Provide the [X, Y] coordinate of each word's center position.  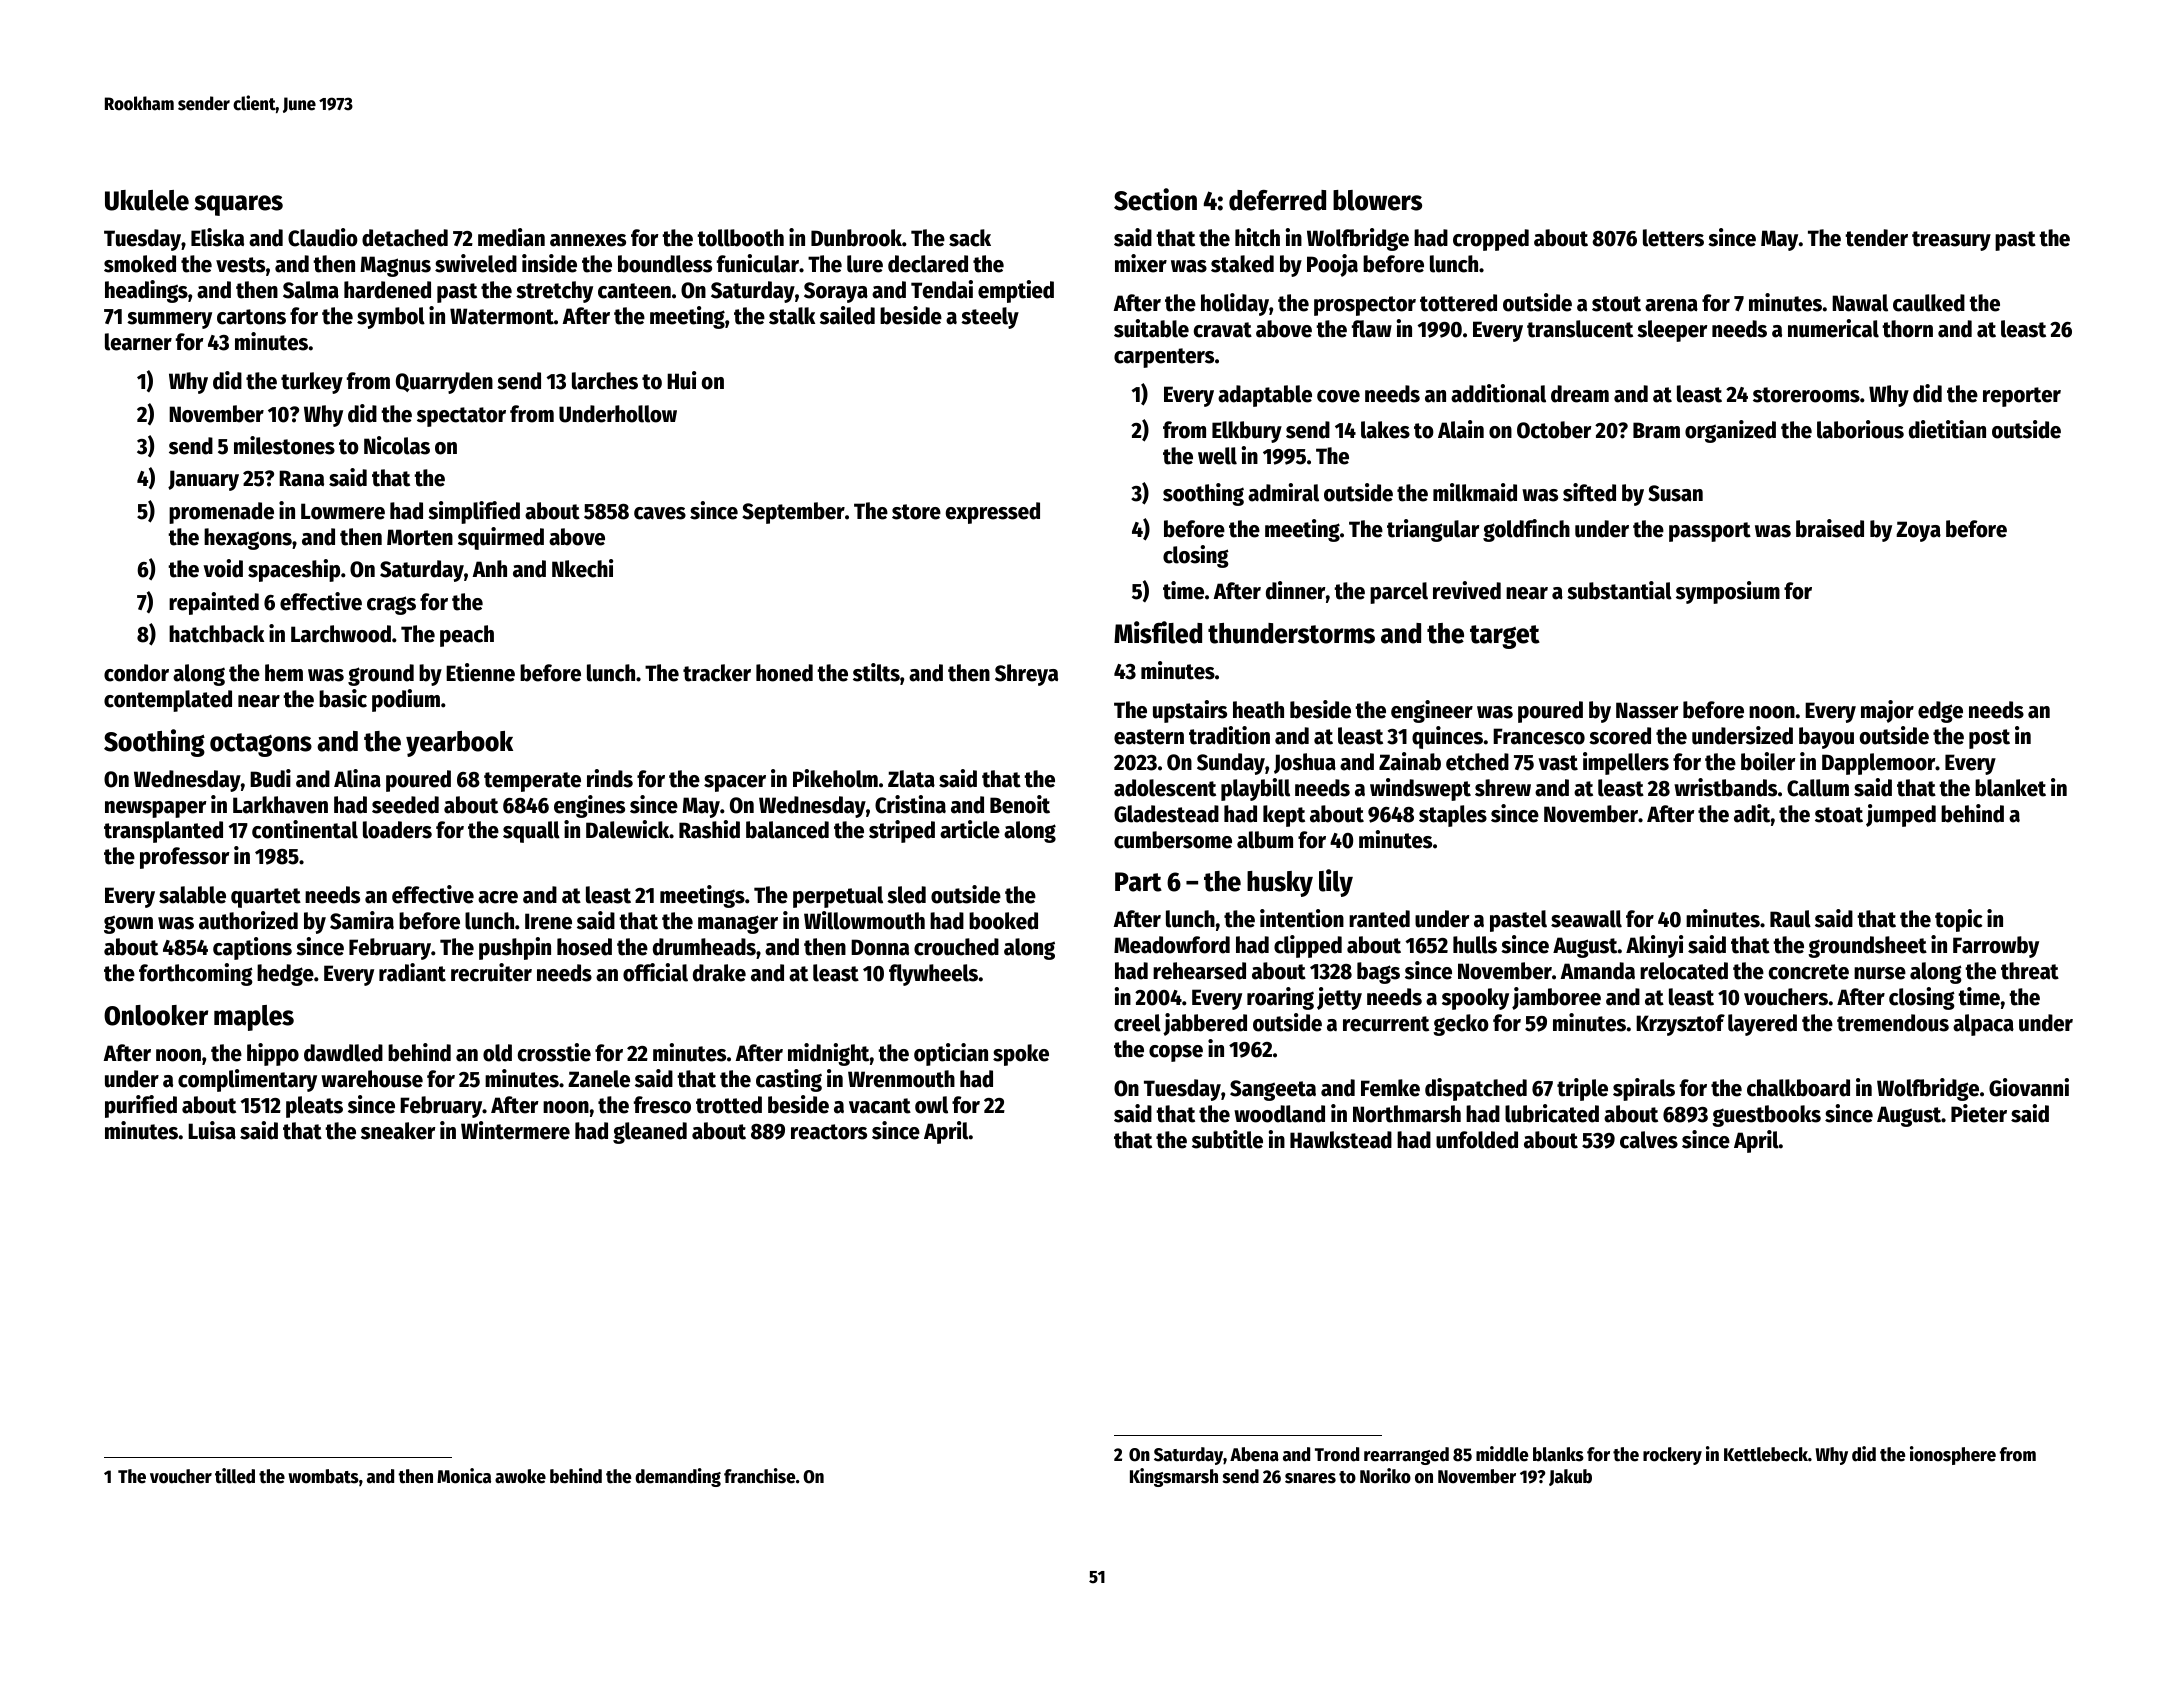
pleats [314, 1107]
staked [1242, 264]
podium [406, 700]
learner [138, 342]
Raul [1790, 919]
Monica [464, 1476]
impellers [1626, 763]
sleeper [1672, 331]
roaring [1280, 998]
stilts [876, 672]
